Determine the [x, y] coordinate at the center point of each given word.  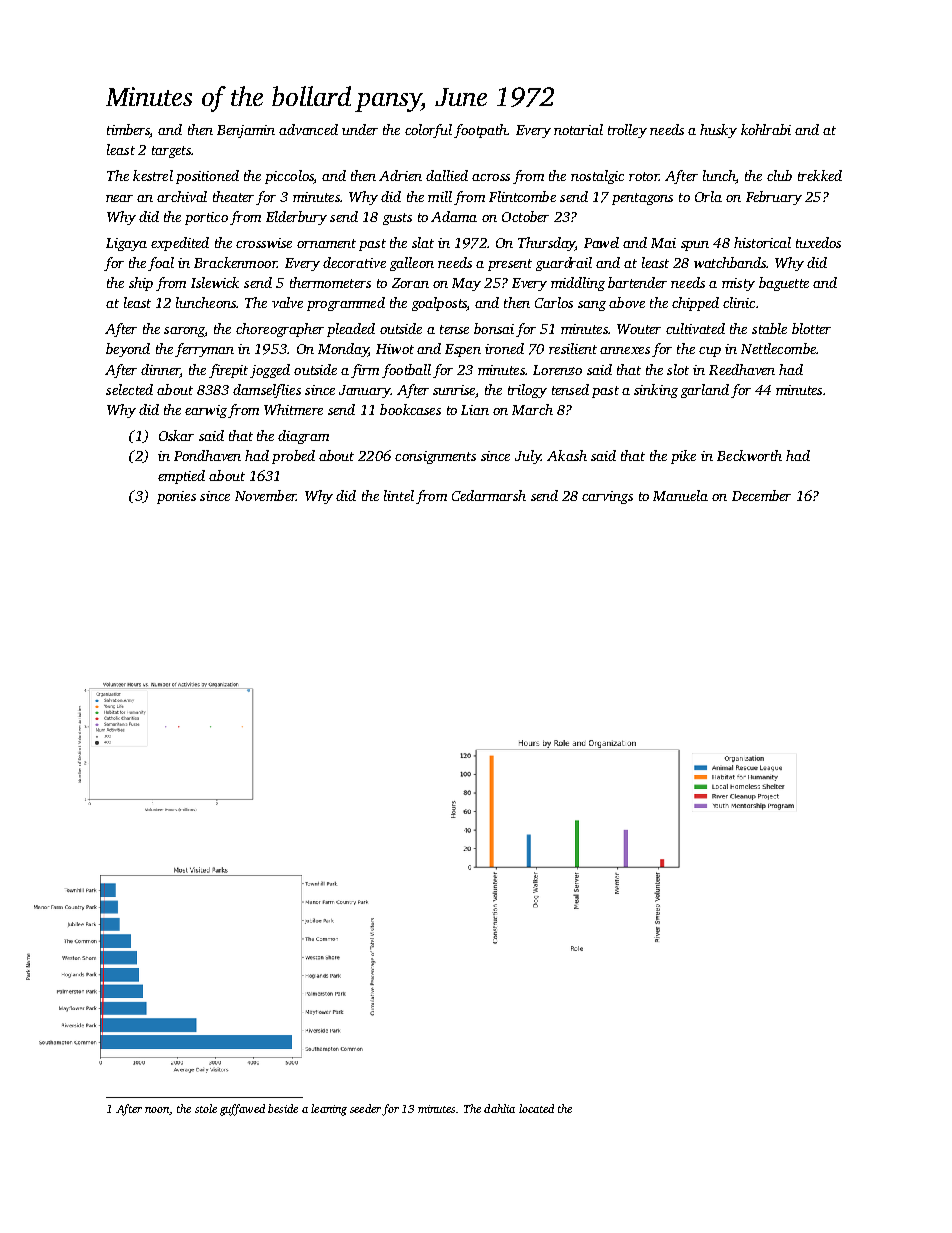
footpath [481, 131]
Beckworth [749, 455]
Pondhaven [207, 455]
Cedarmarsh [489, 495]
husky [718, 131]
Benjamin [246, 131]
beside [283, 1108]
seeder [365, 1108]
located [536, 1108]
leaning [329, 1110]
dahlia [499, 1108]
